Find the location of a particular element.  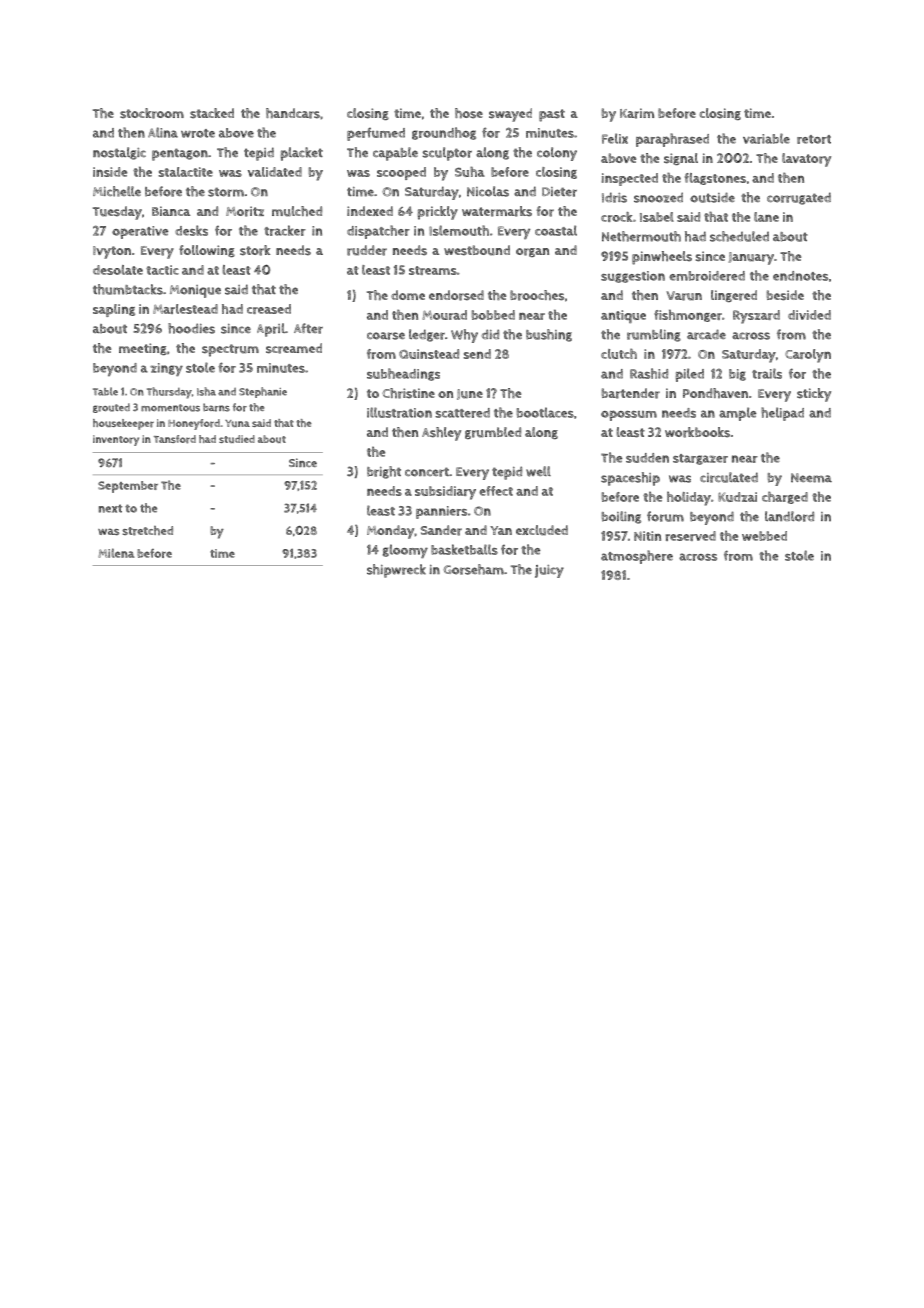

scheduled is located at coordinates (739, 236).
